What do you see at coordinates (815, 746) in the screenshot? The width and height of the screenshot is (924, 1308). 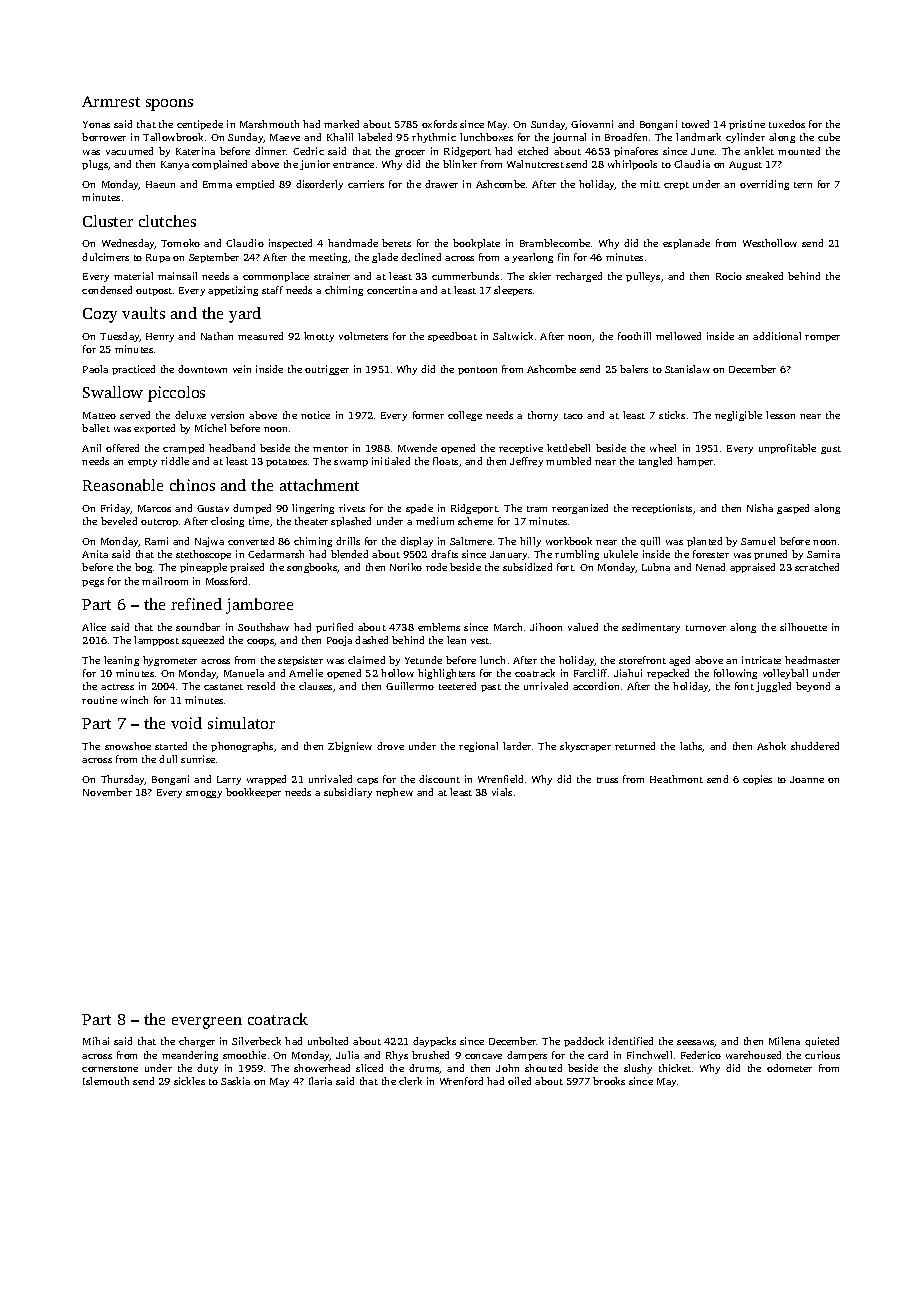 I see `shuddered` at bounding box center [815, 746].
